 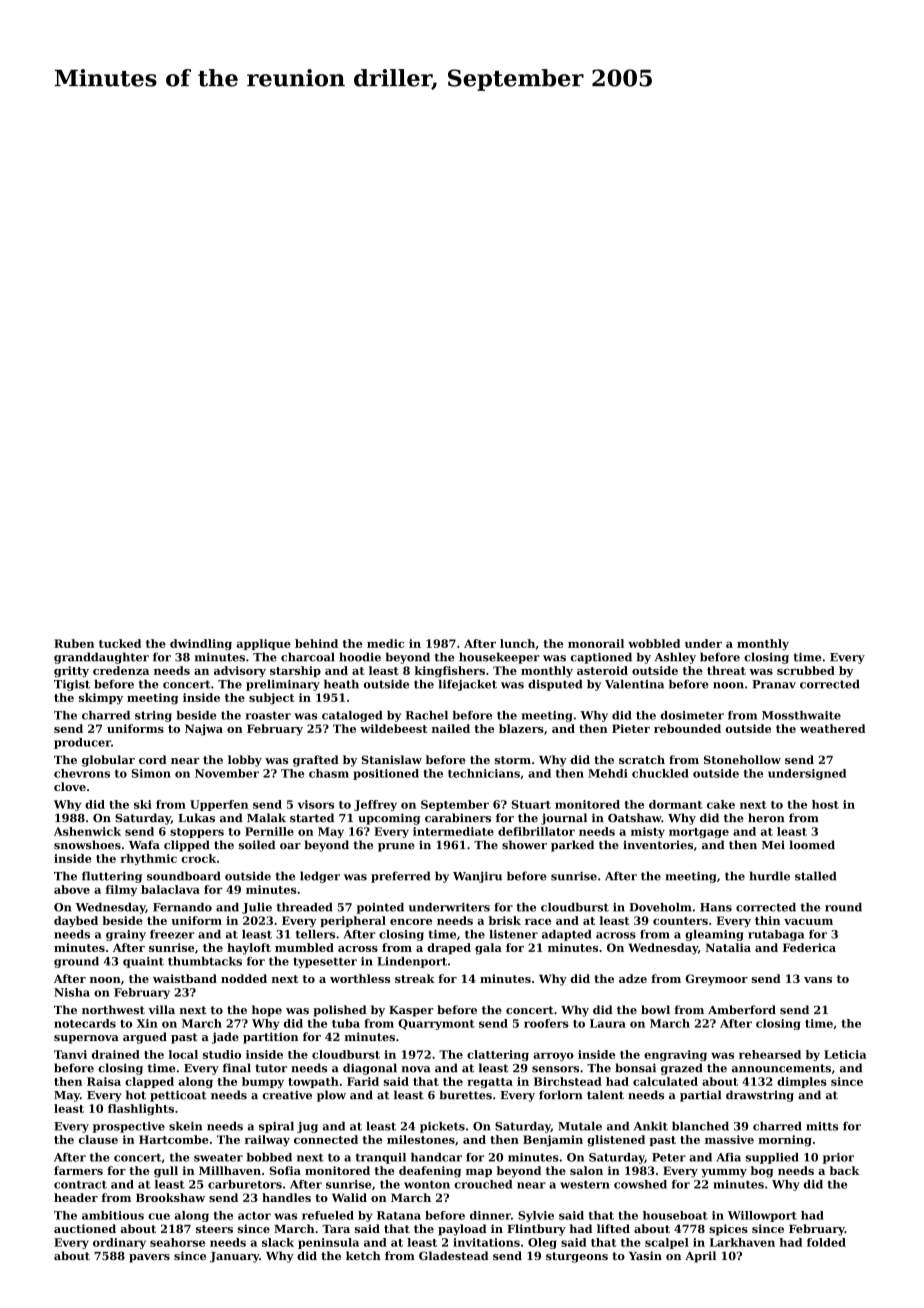 I want to click on Tigist, so click(x=72, y=685).
